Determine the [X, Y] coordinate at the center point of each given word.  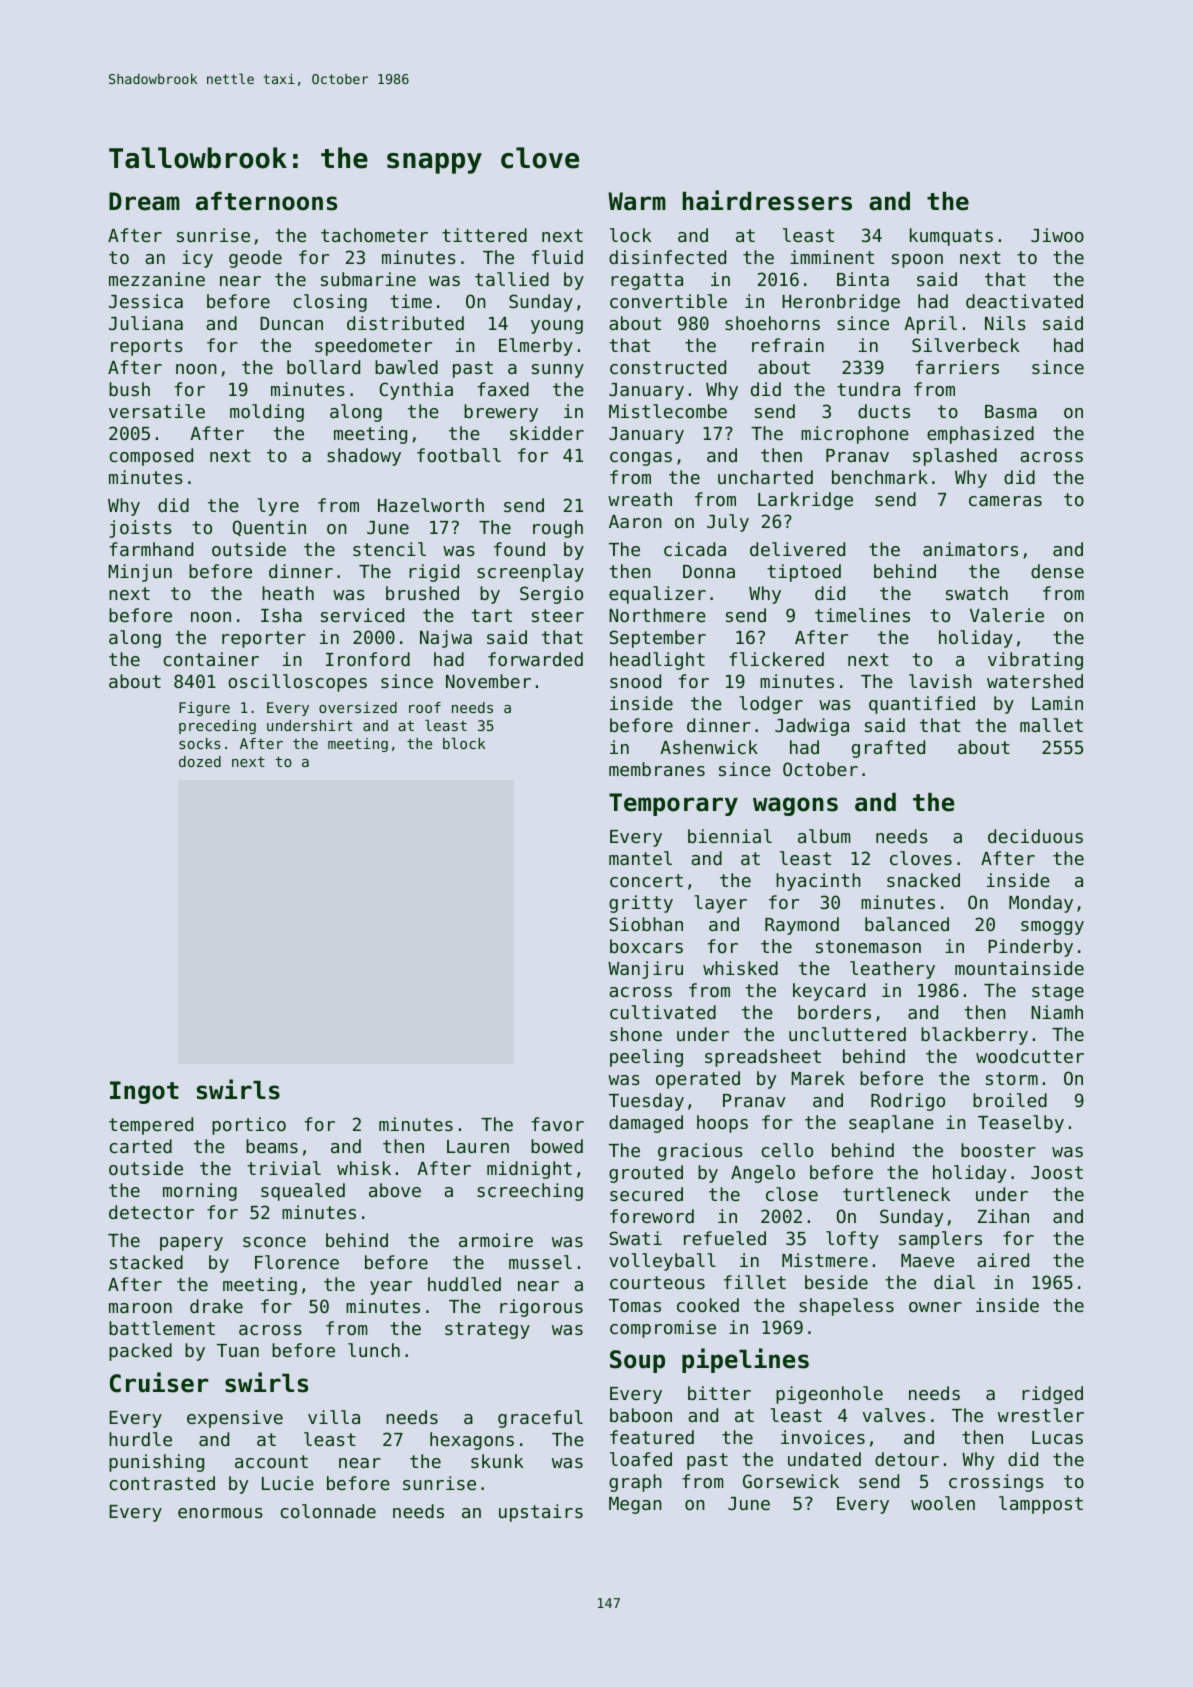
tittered [484, 235]
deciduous [1035, 836]
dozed [200, 761]
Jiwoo [1057, 235]
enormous [220, 1513]
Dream [144, 201]
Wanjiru [645, 970]
